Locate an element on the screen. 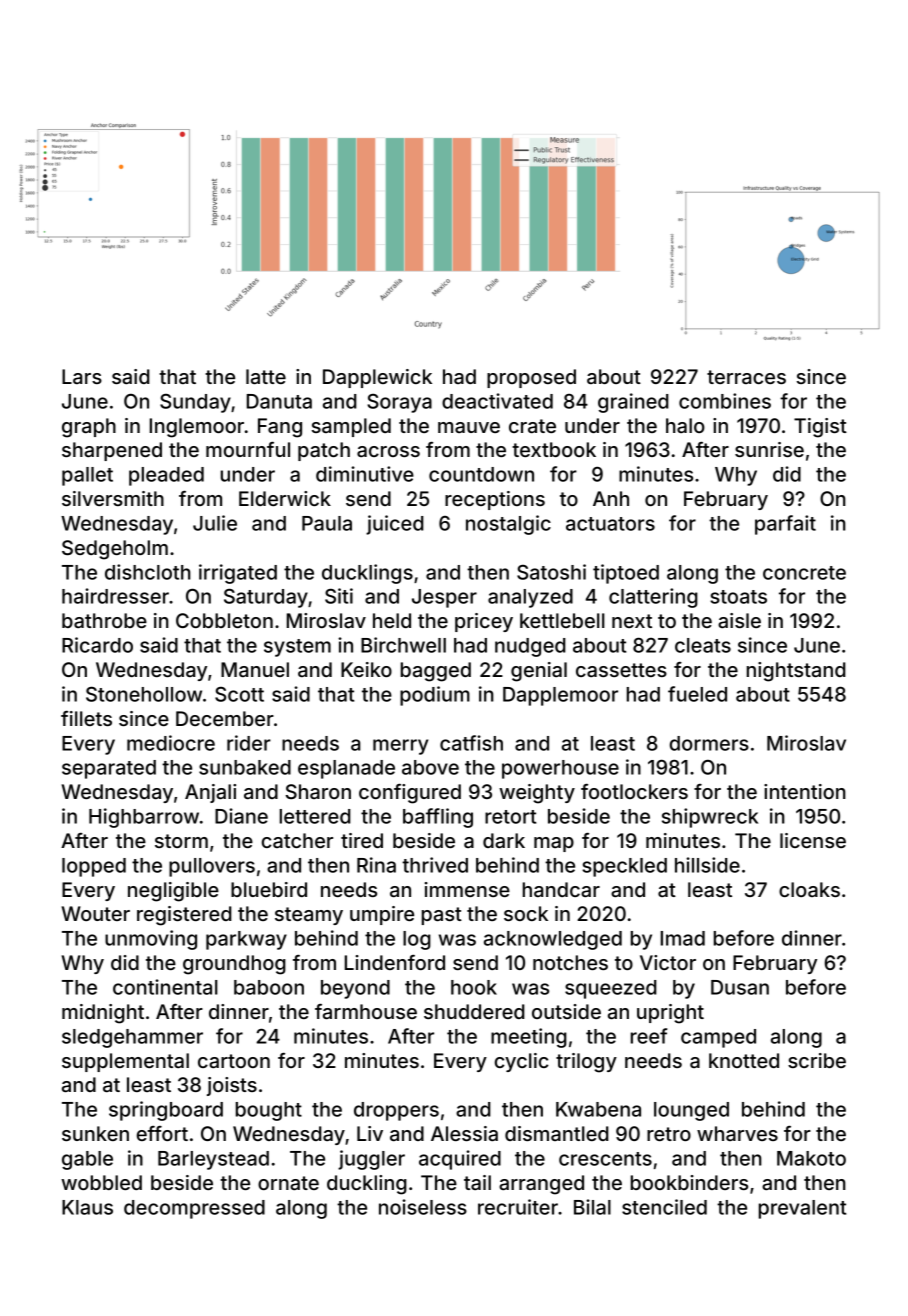 The height and width of the screenshot is (1316, 908). Dapplewick is located at coordinates (377, 378).
